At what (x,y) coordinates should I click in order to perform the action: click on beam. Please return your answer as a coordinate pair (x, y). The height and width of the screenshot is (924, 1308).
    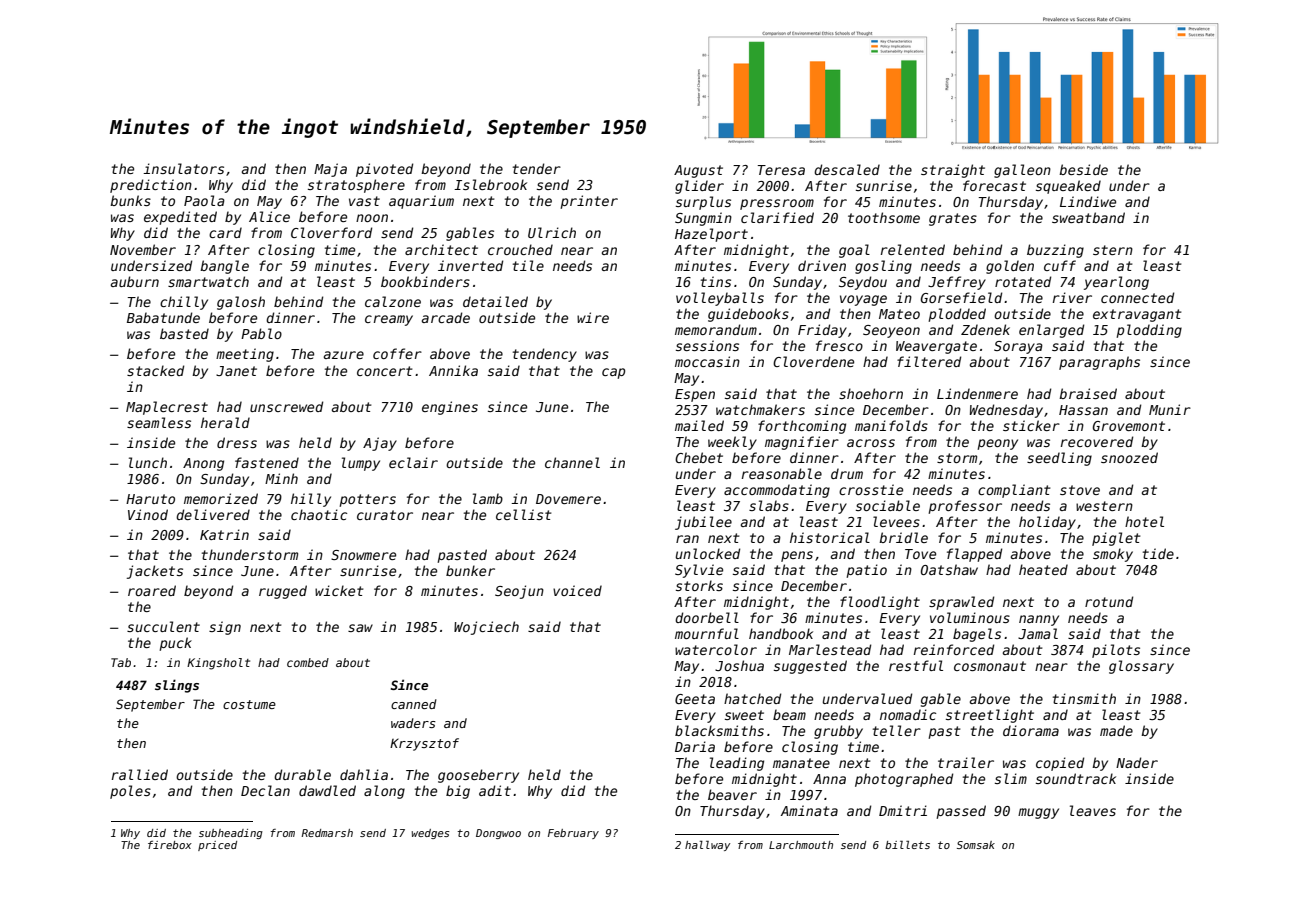
    Looking at the image, I should click on (789, 714).
